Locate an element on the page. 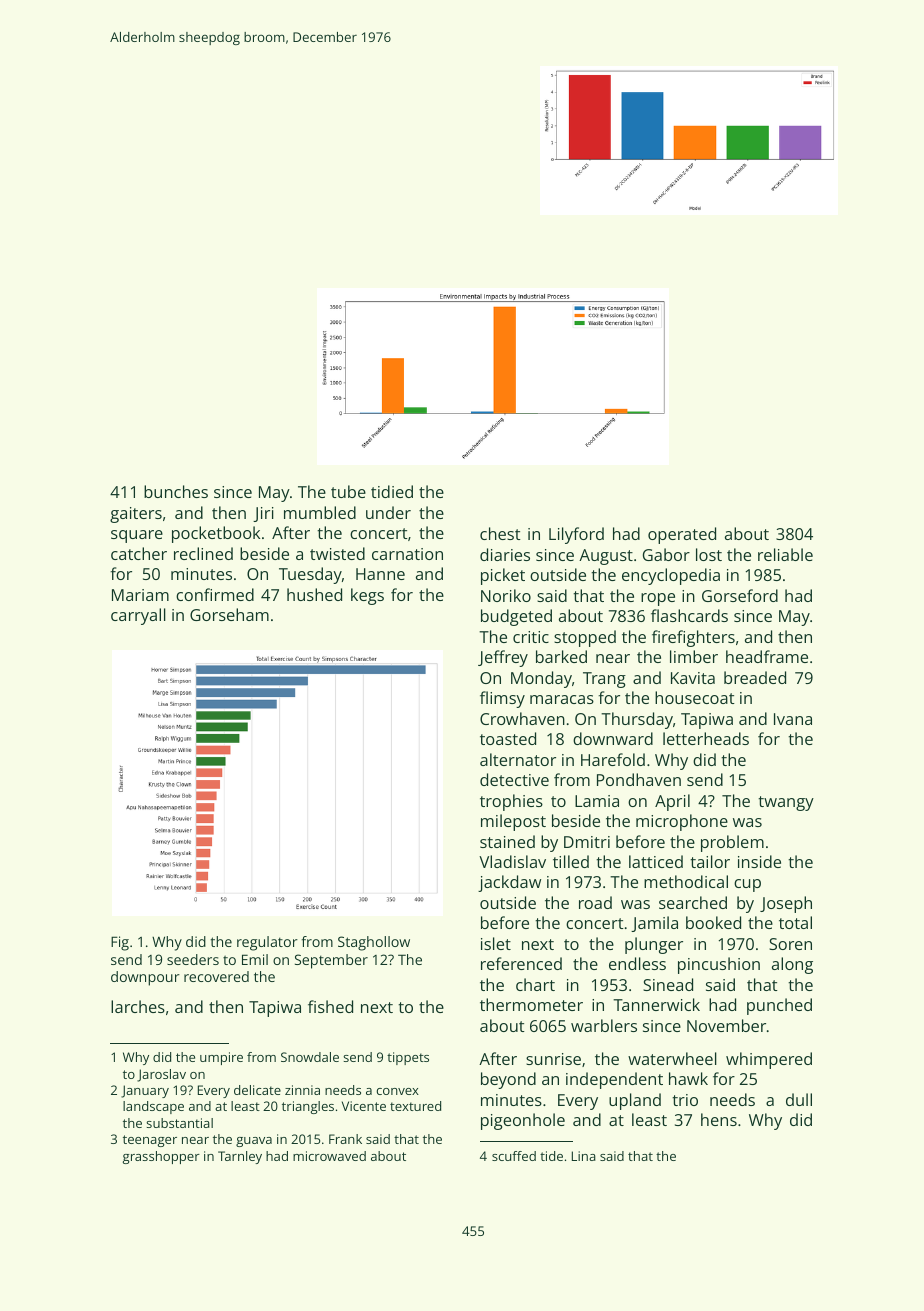  Staghollow is located at coordinates (374, 943).
